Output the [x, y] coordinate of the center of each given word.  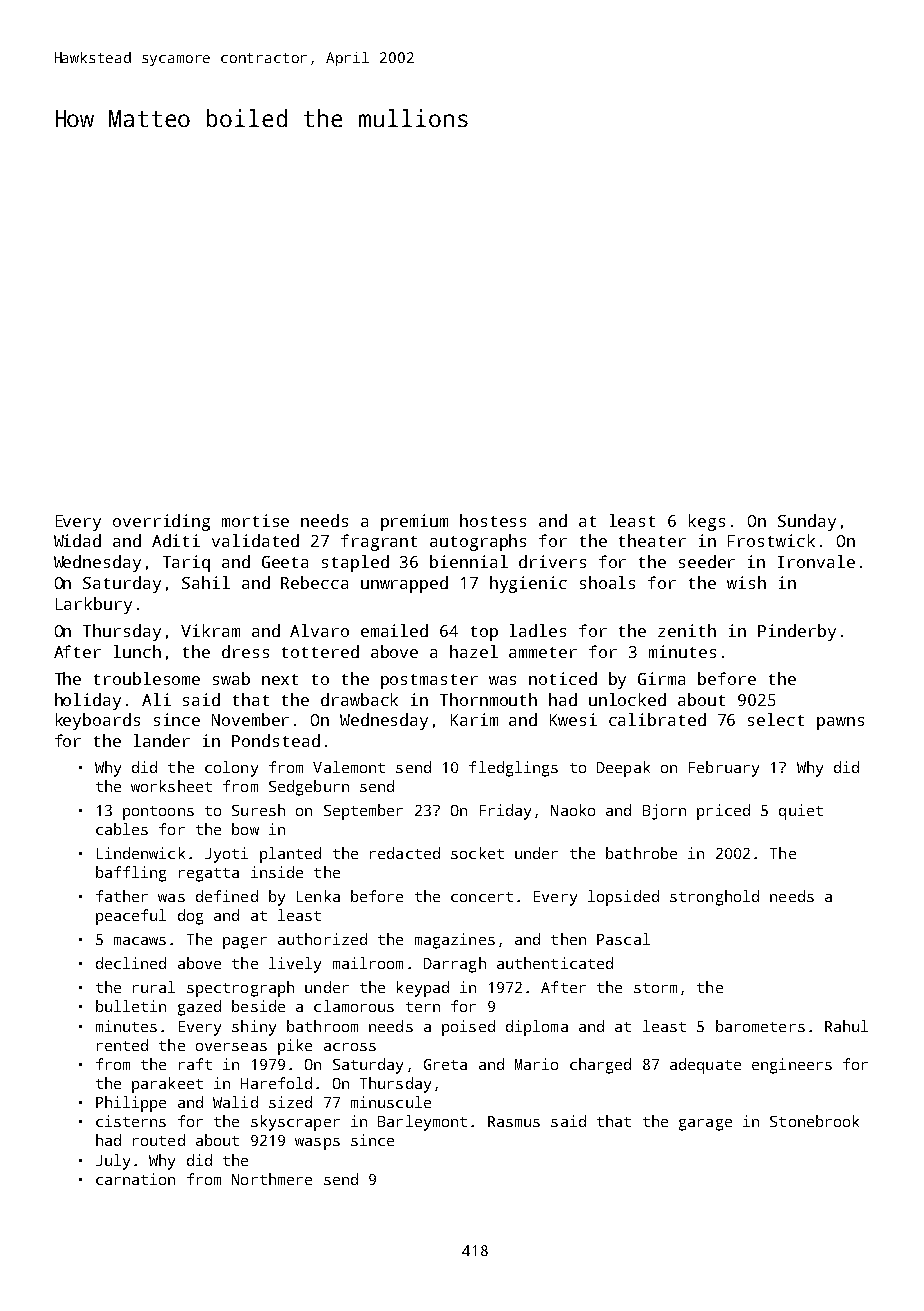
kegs [707, 522]
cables [122, 829]
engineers [792, 1066]
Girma [661, 678]
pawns [840, 723]
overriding [161, 522]
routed [159, 1140]
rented [122, 1045]
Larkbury [94, 605]
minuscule [391, 1102]
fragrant [379, 542]
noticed [563, 678]
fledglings [513, 769]
